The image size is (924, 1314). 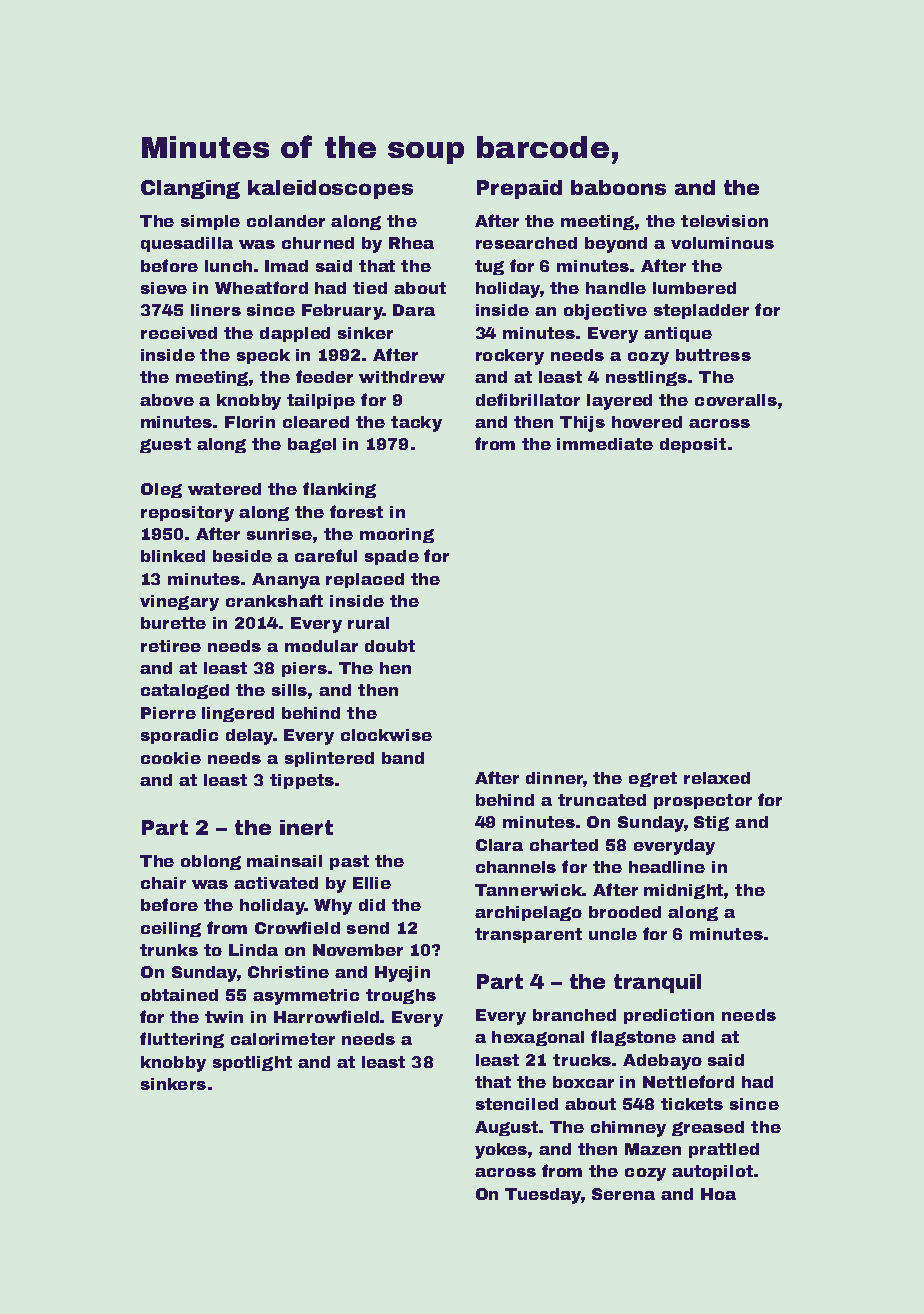 I want to click on calorimeter, so click(x=283, y=1039).
